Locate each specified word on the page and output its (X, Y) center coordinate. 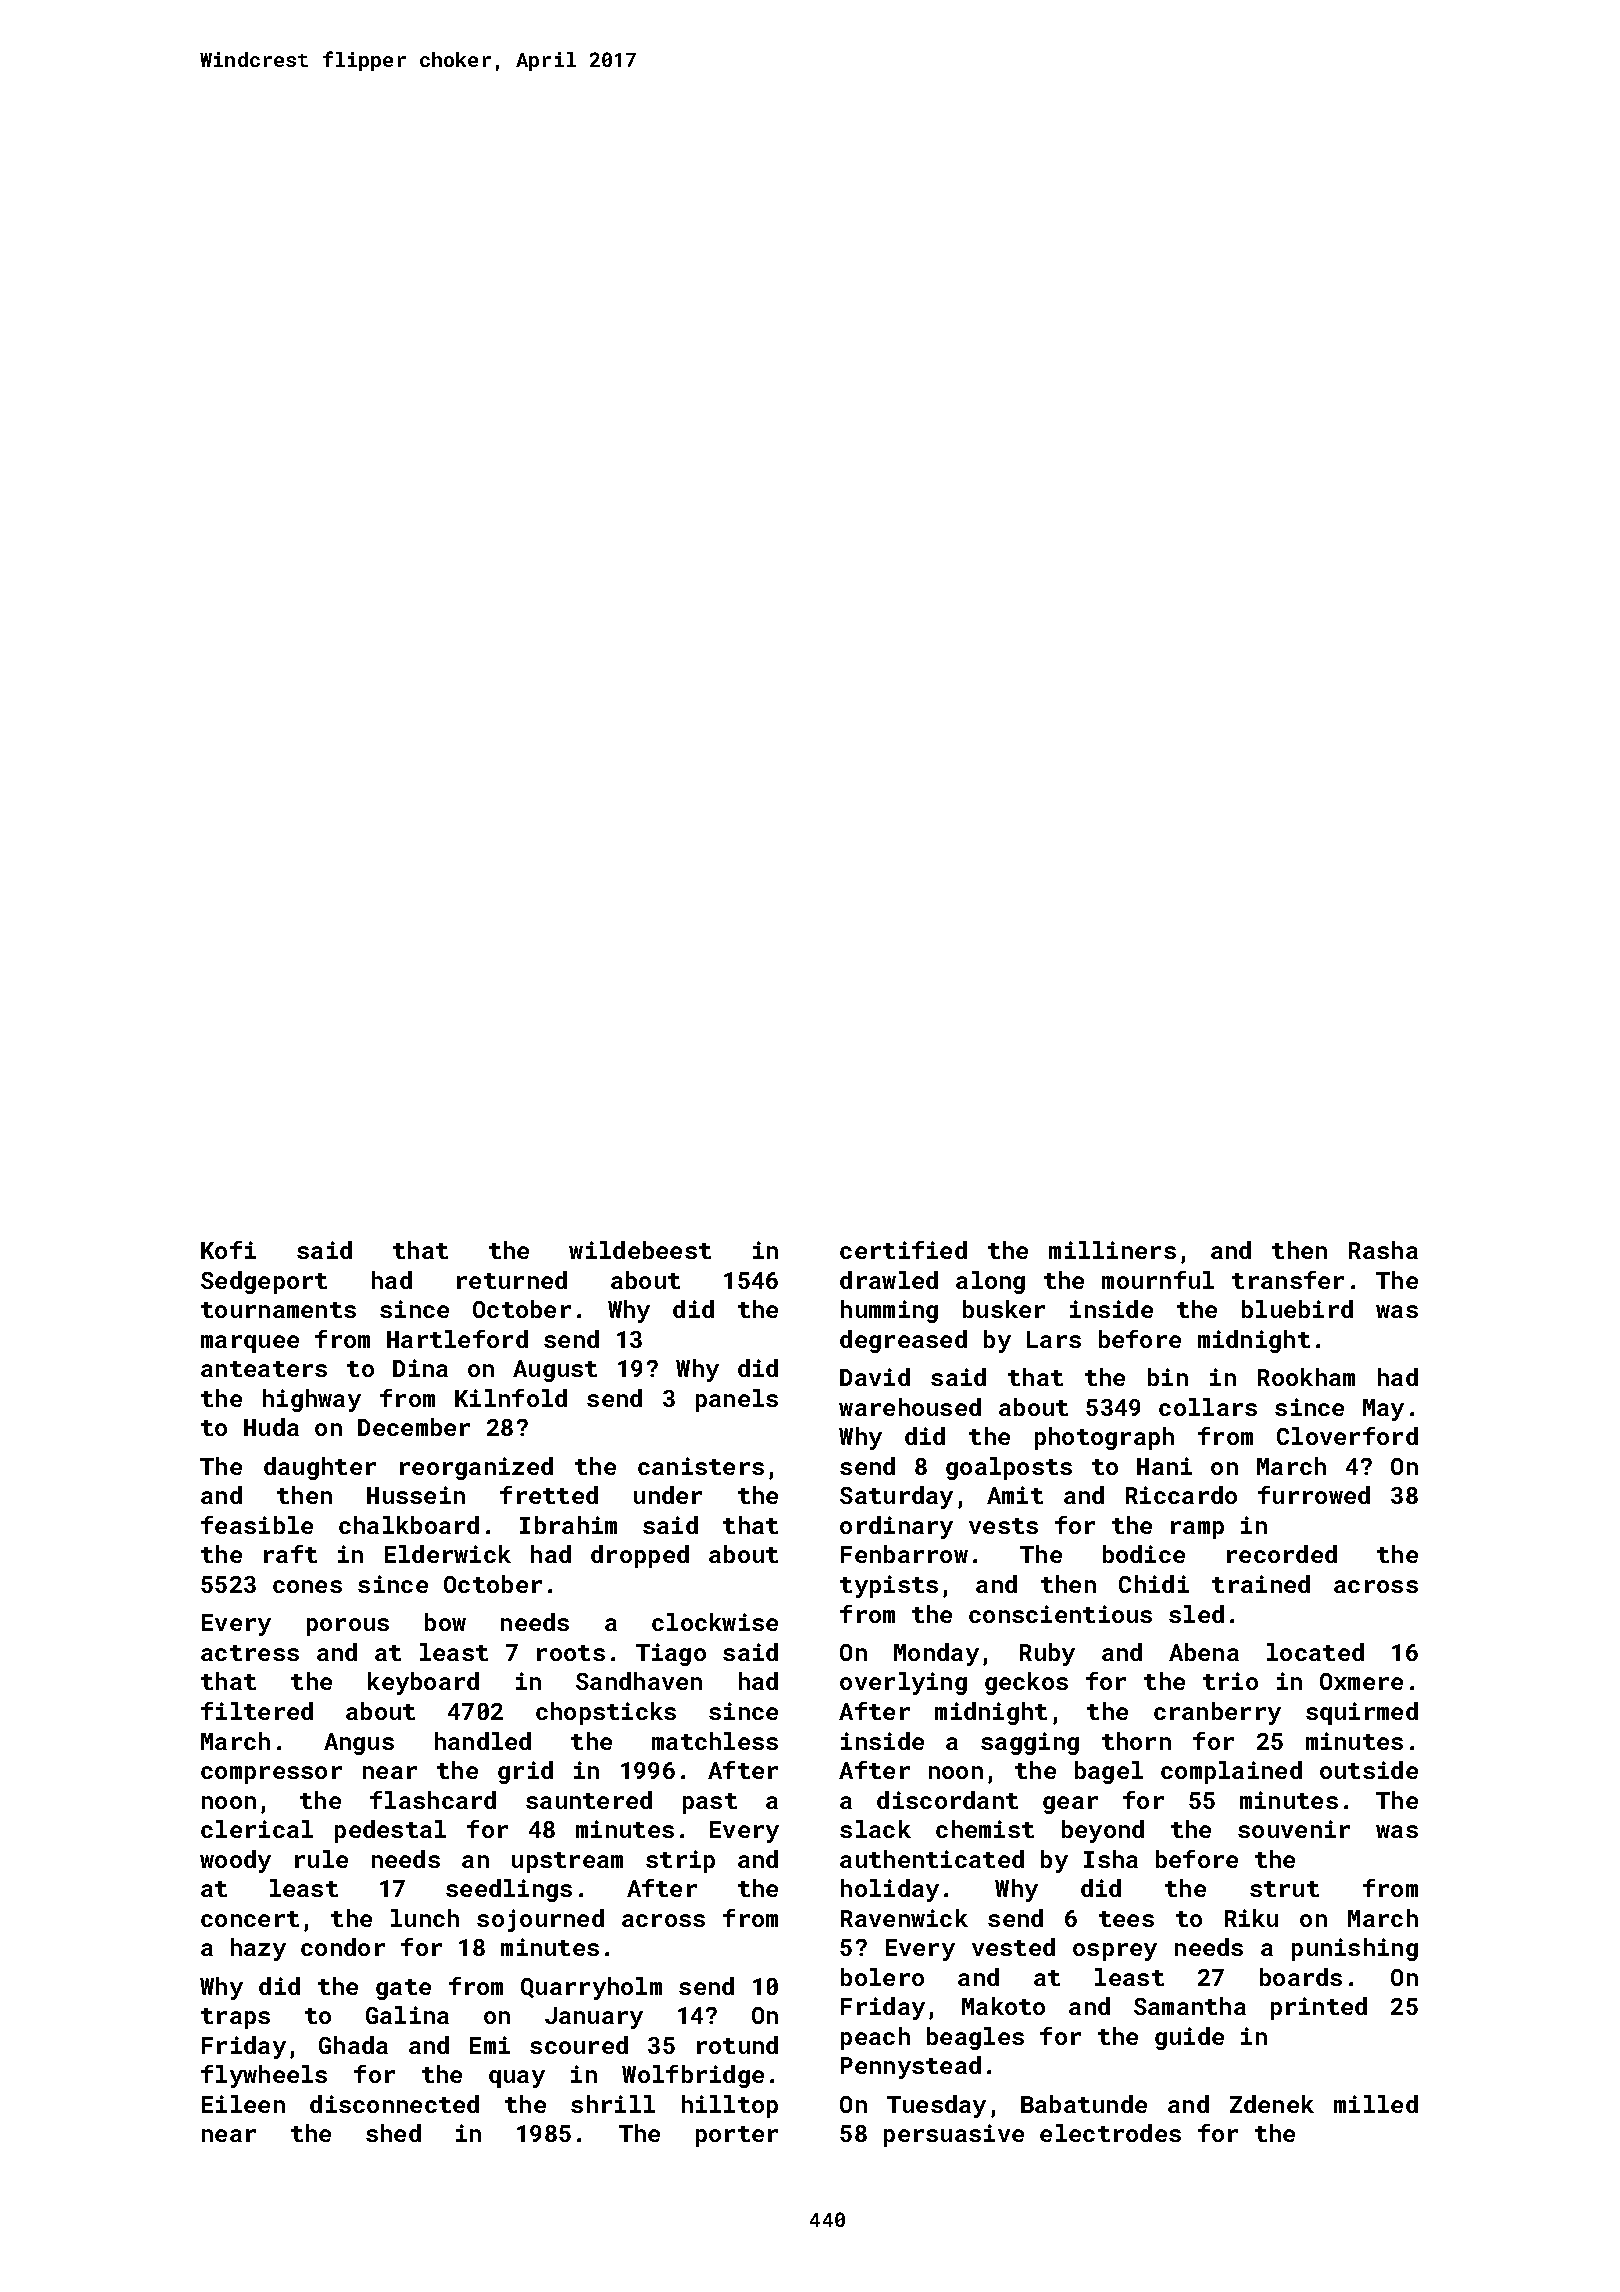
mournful (1158, 1280)
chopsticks (606, 1713)
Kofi (228, 1250)
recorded (1282, 1554)
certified (903, 1250)
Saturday (896, 1497)
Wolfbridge (693, 2076)
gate (403, 1989)
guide (1189, 2038)
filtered (257, 1711)
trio (1230, 1681)
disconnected (394, 2104)
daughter (320, 1468)
